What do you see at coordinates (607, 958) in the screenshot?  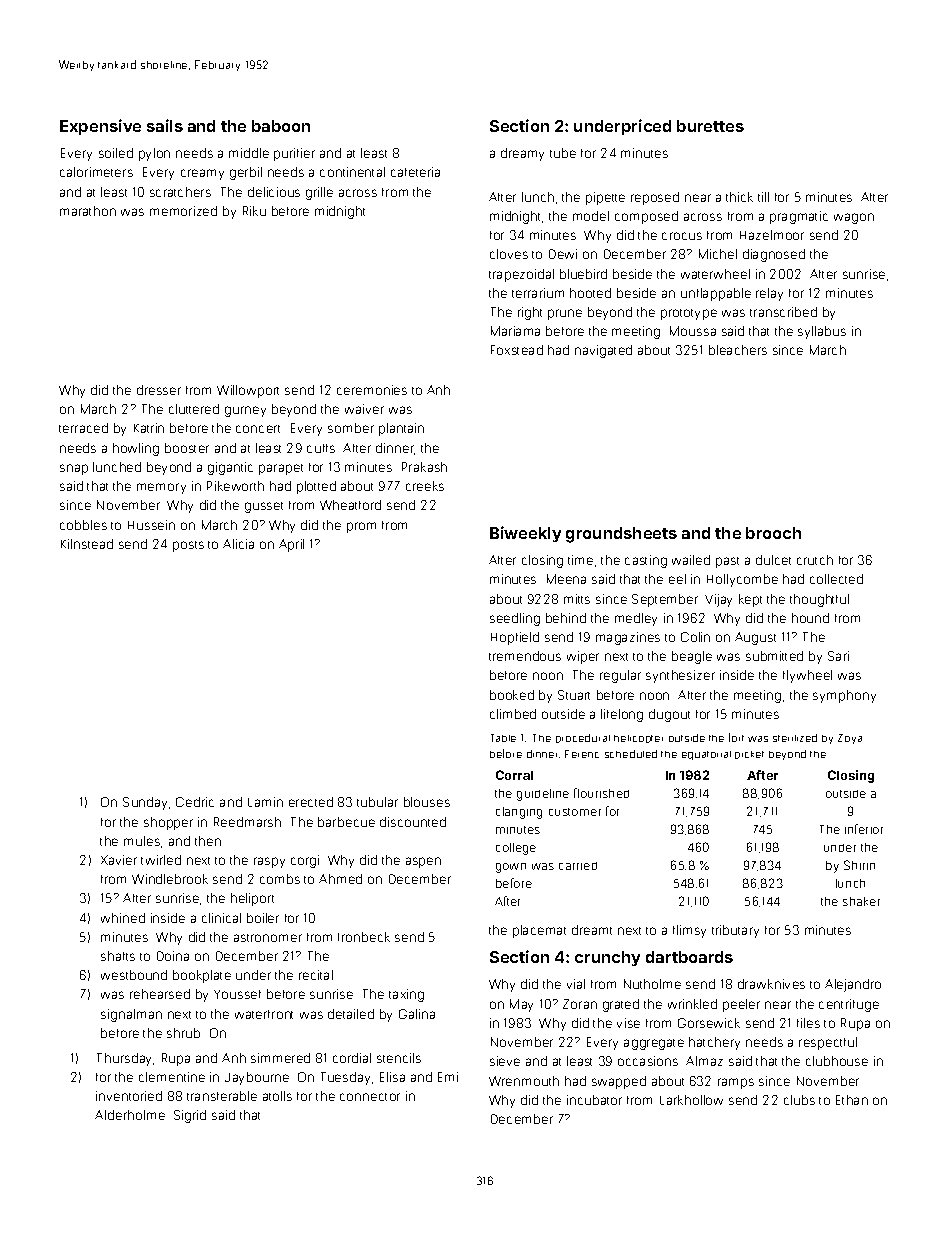 I see `crunchy` at bounding box center [607, 958].
